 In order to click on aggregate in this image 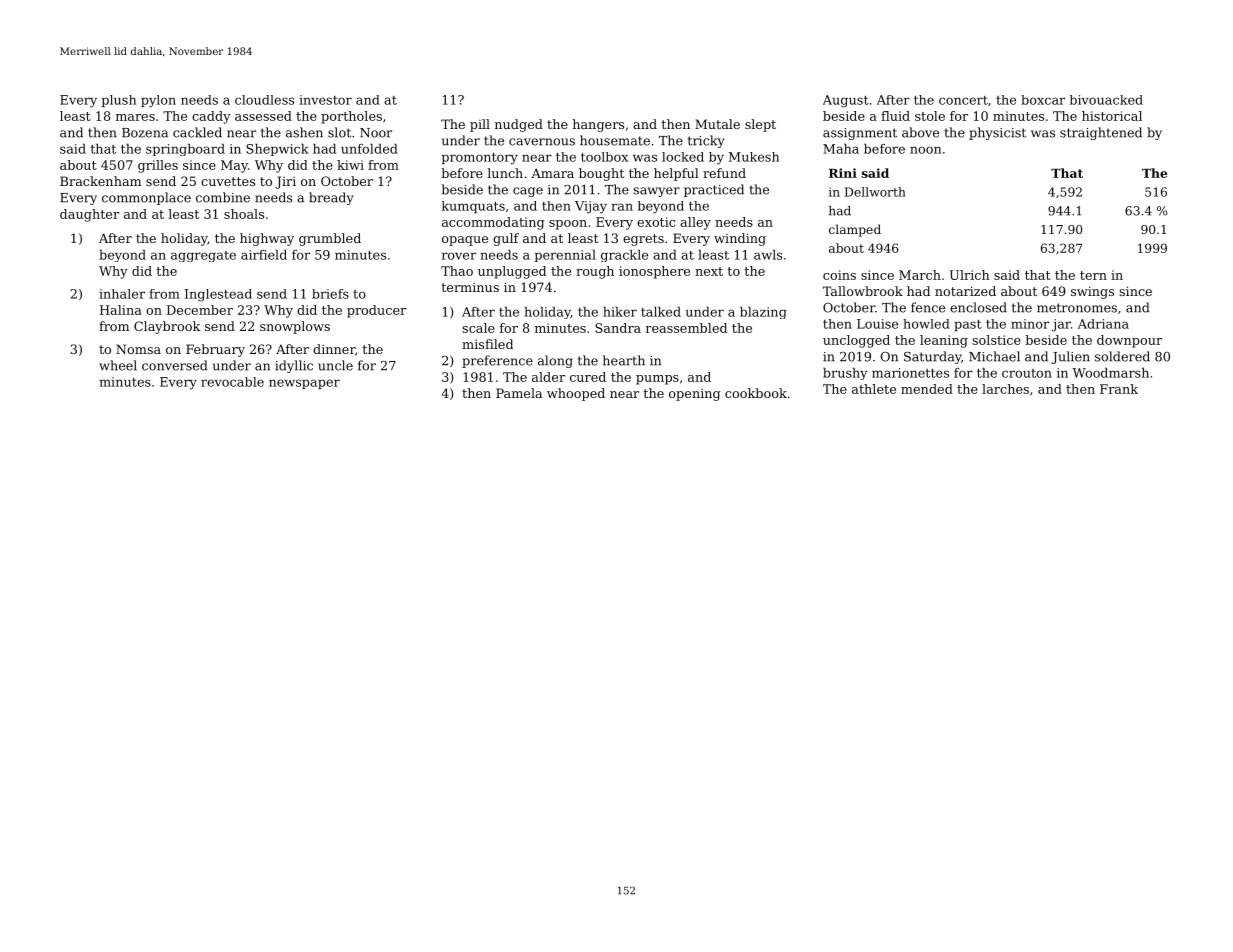, I will do `click(203, 256)`.
